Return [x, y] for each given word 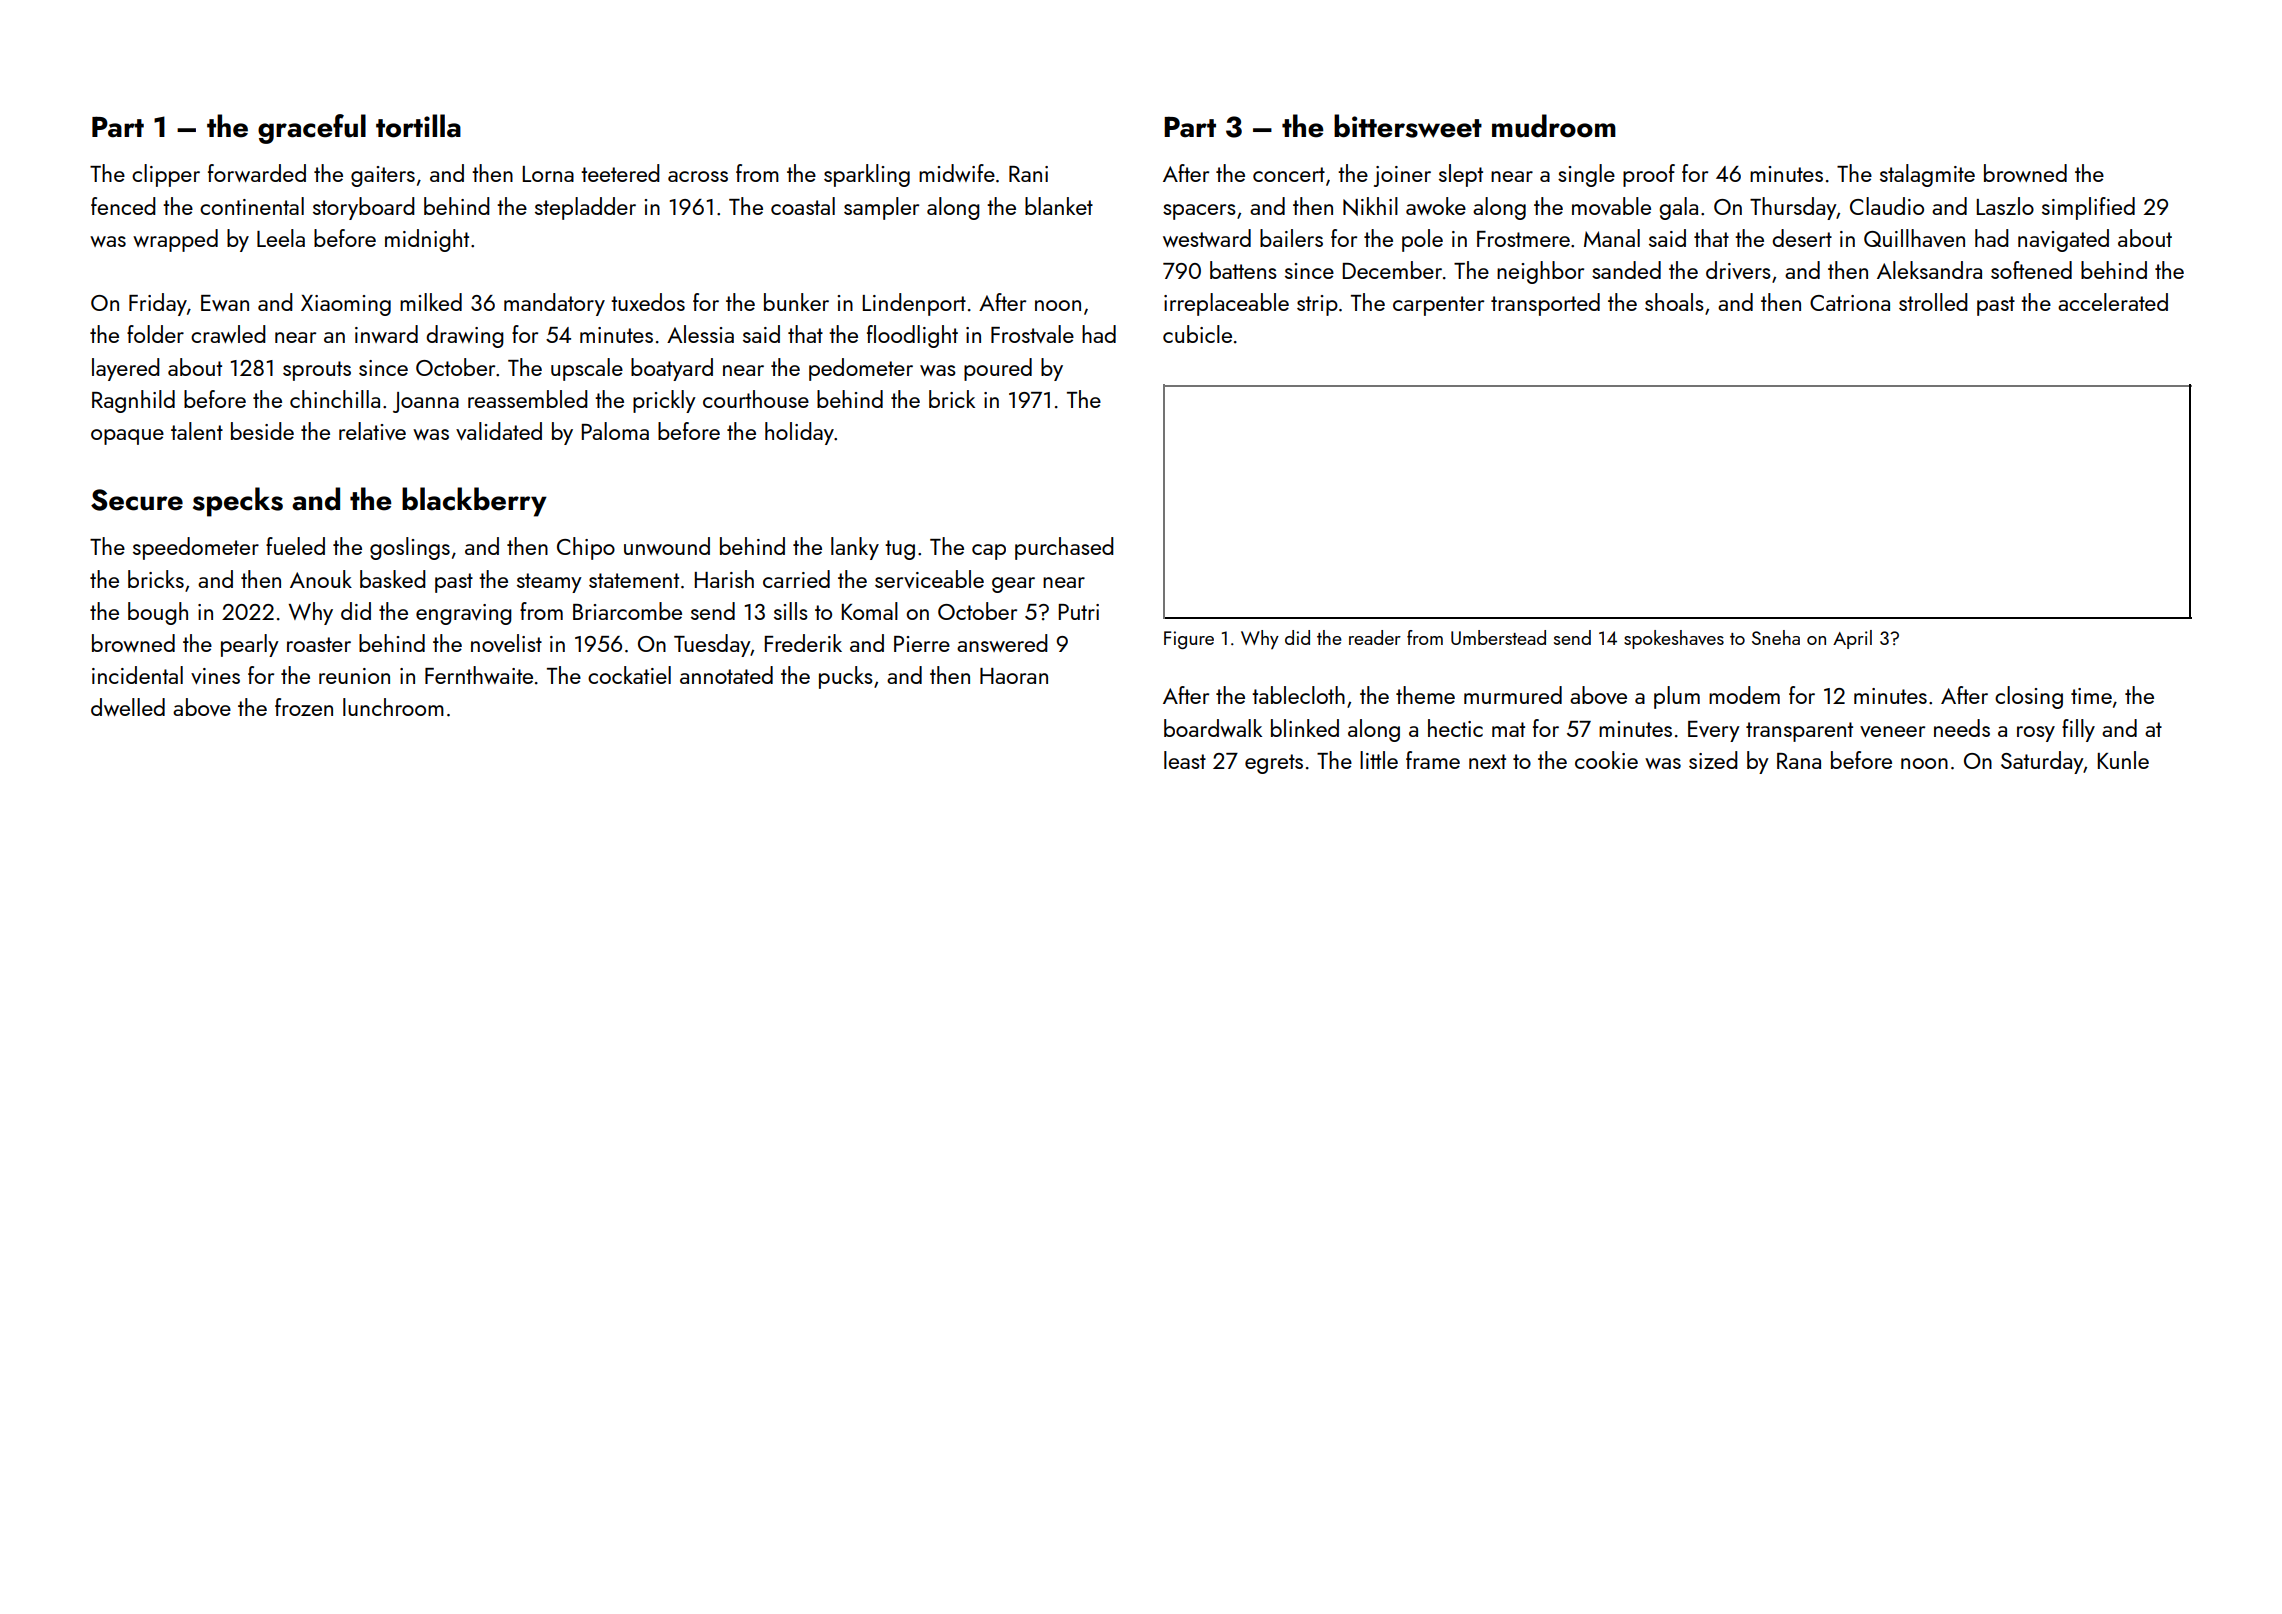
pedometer [861, 369]
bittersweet [1408, 126]
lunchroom [393, 707]
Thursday [1793, 208]
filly [2078, 730]
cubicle [1197, 334]
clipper [166, 175]
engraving [464, 614]
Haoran [1014, 676]
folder [155, 334]
